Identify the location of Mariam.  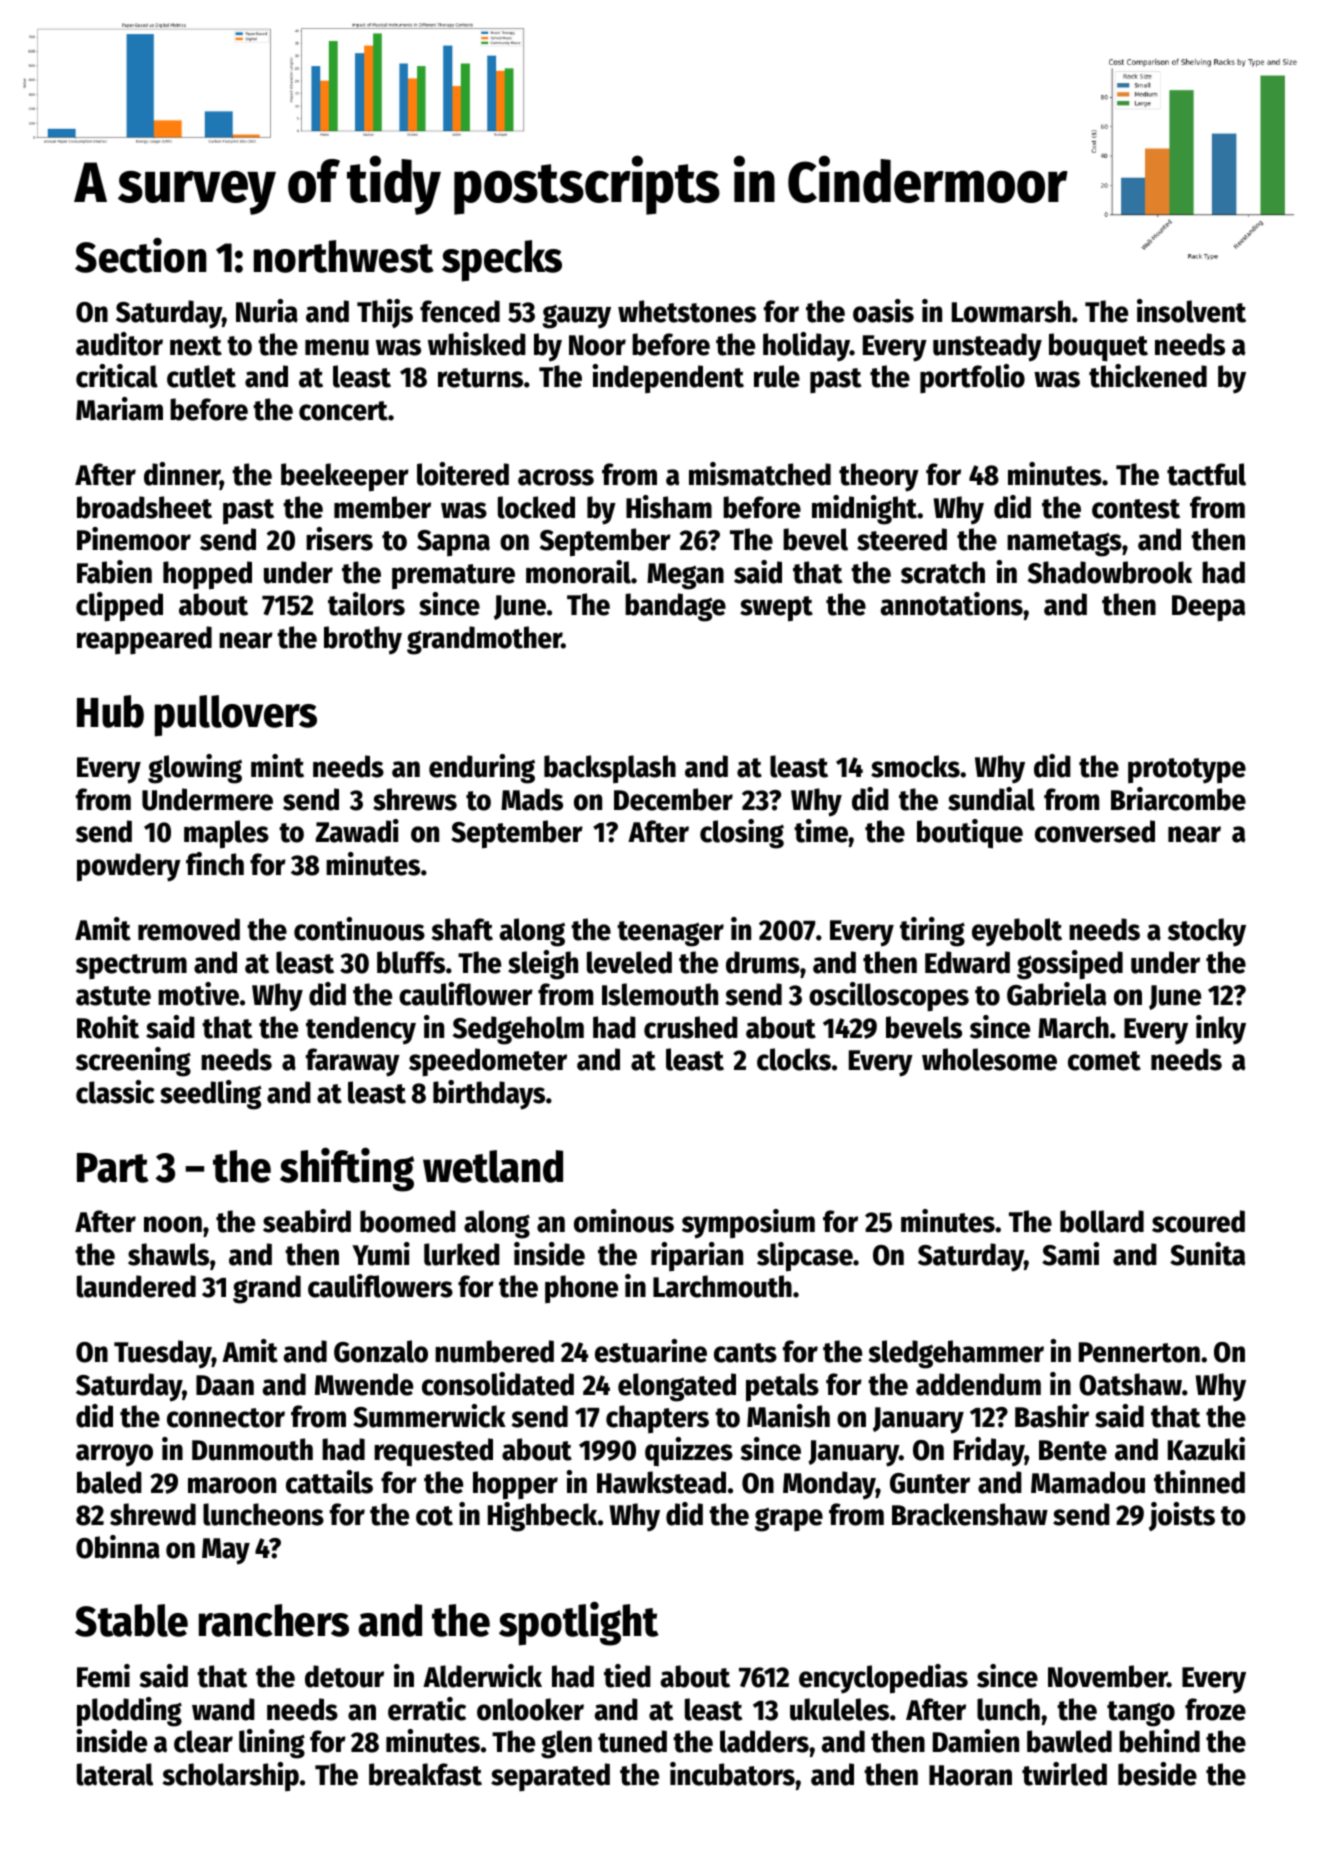
(119, 409).
